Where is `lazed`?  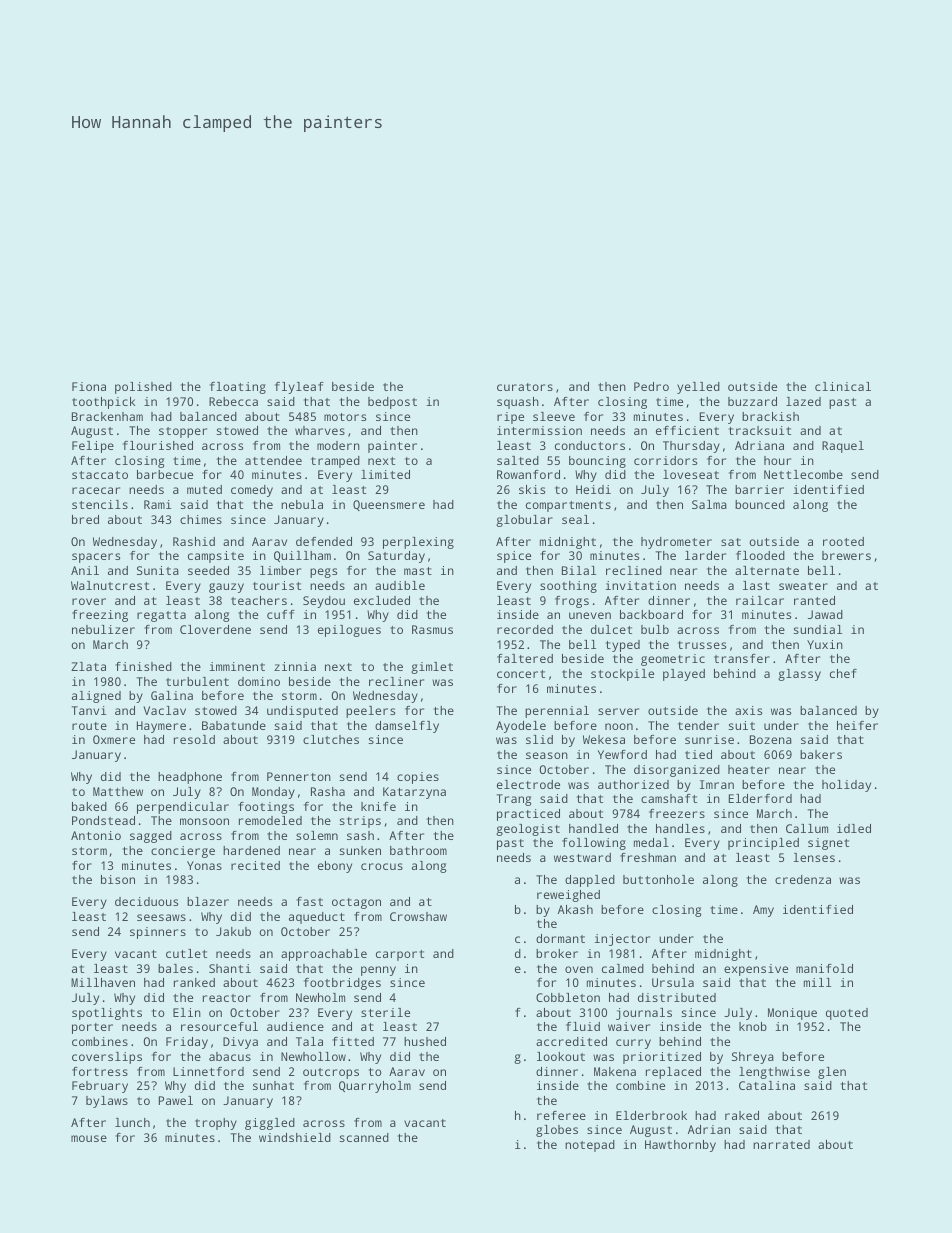 lazed is located at coordinates (803, 401).
